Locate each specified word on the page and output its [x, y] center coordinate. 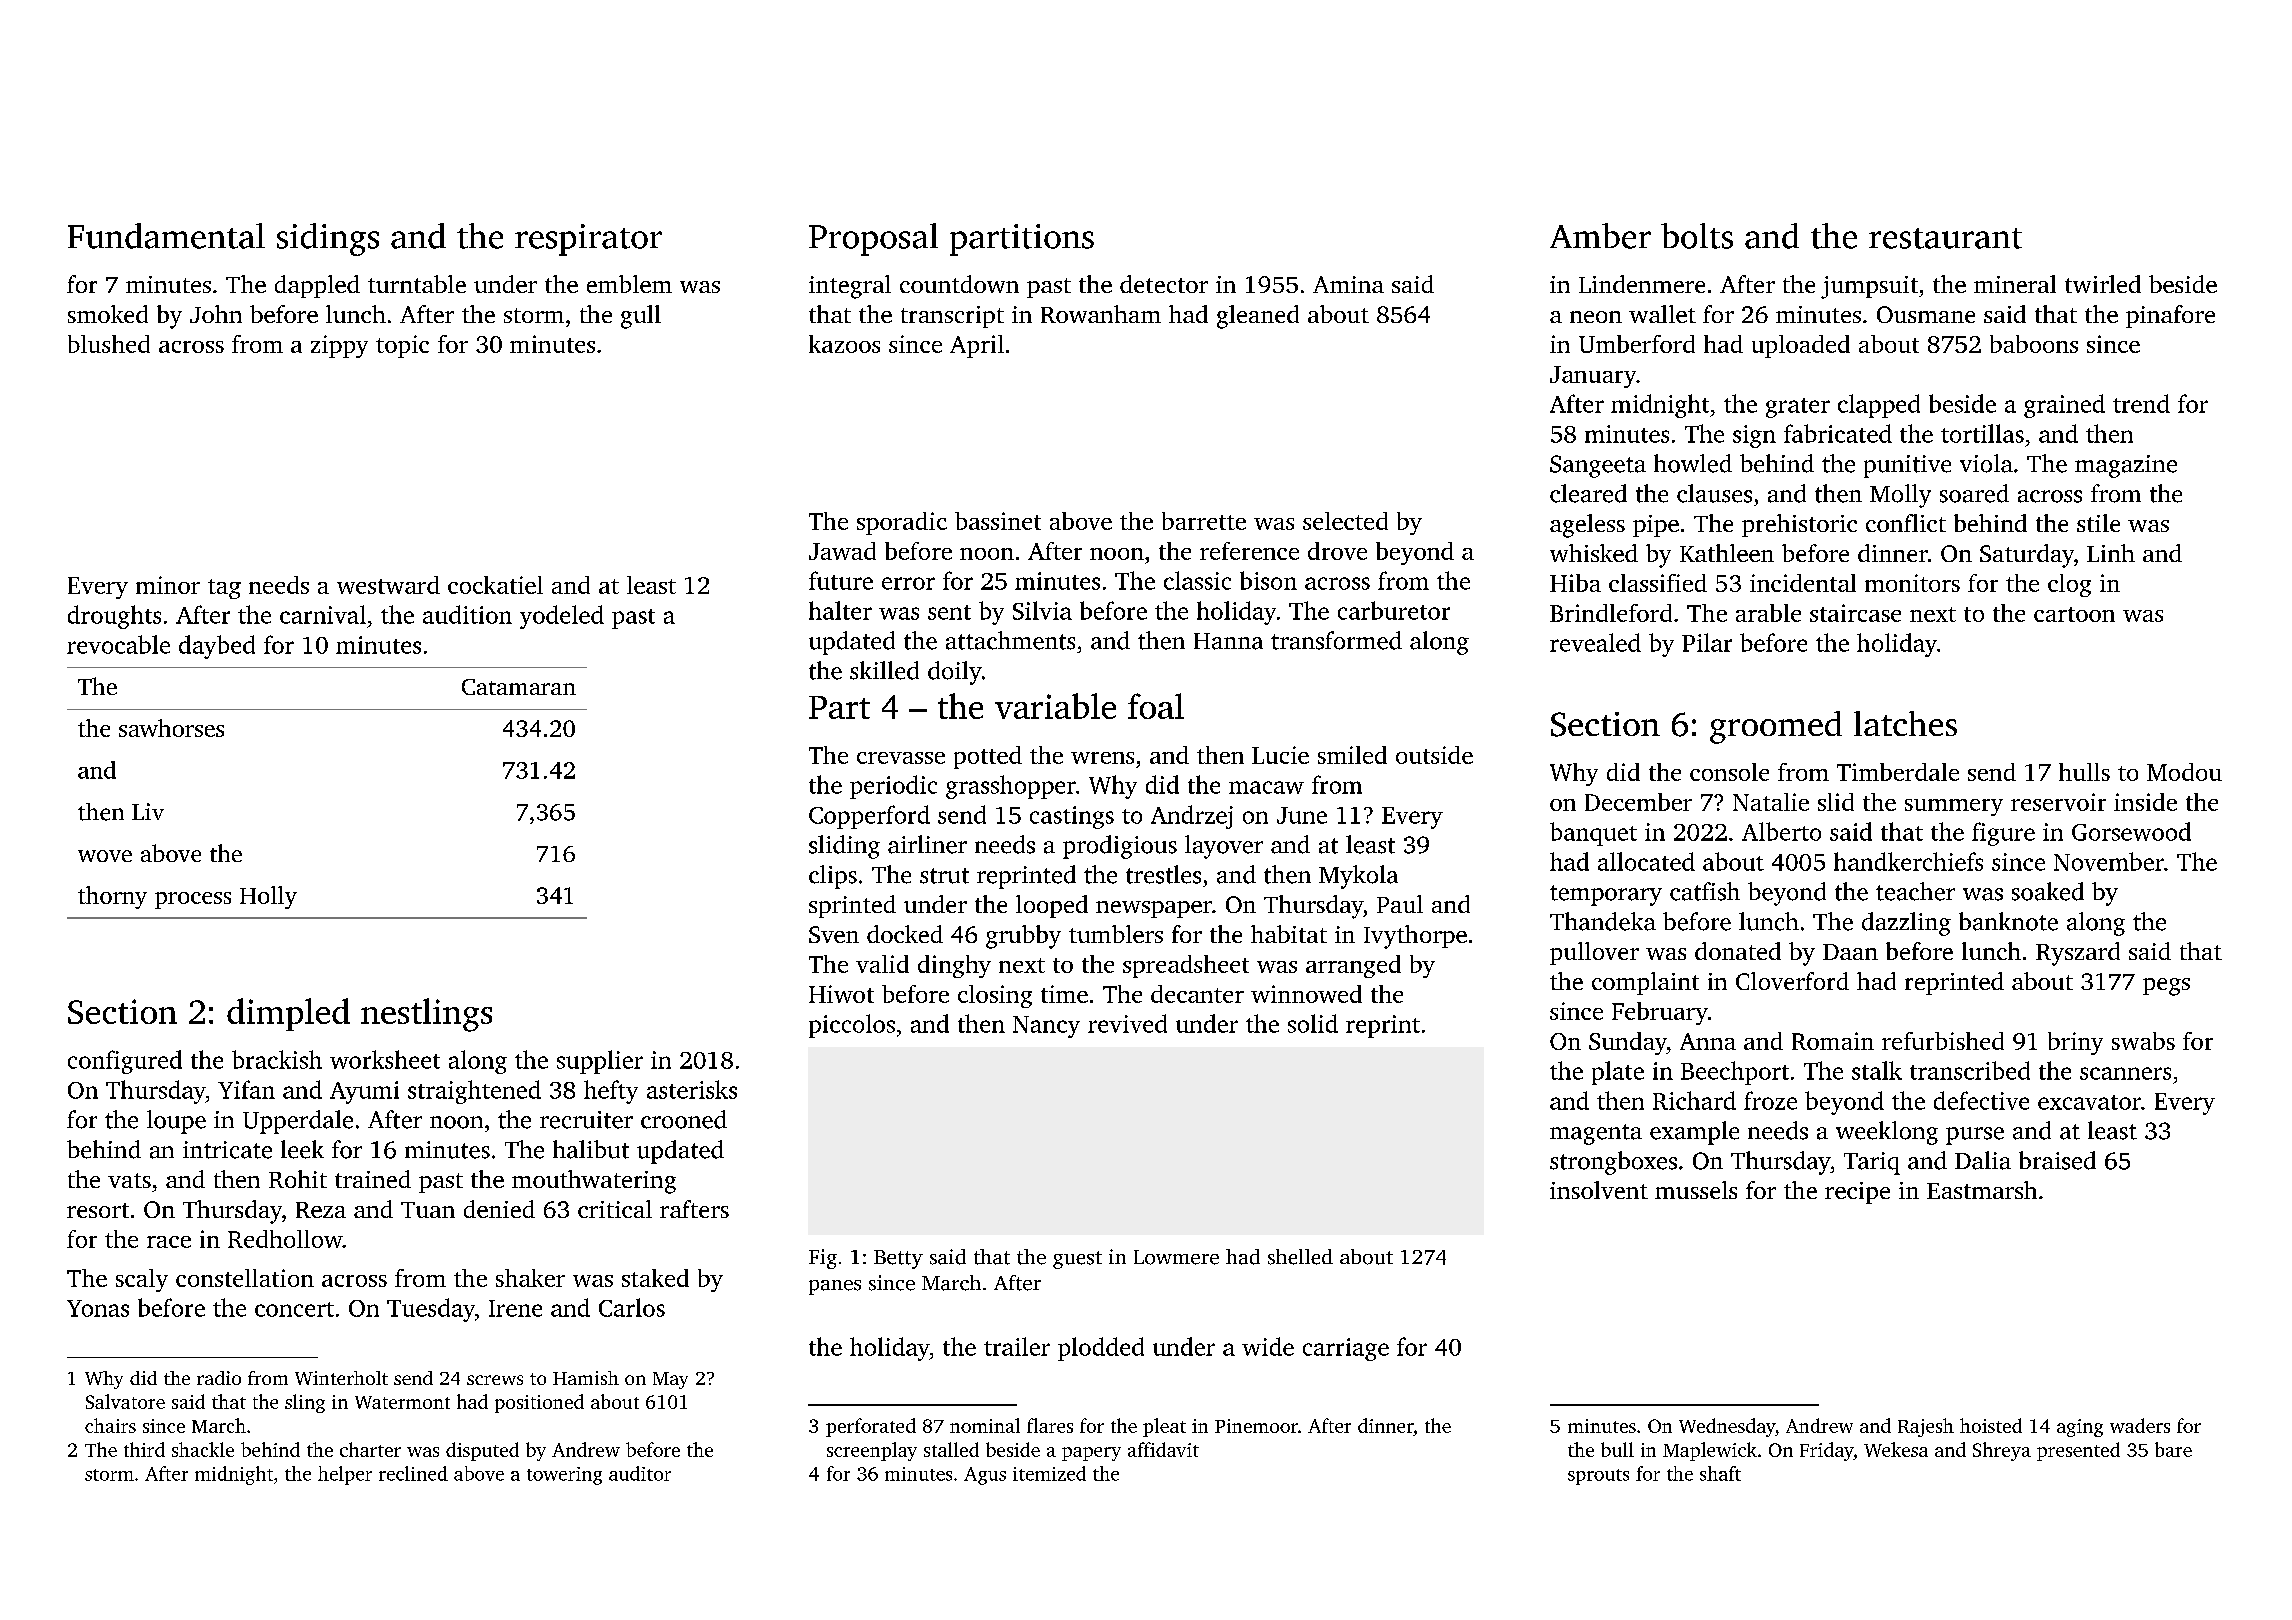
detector [1164, 284]
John [216, 314]
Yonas [98, 1308]
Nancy [1046, 1027]
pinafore [2170, 316]
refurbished [1943, 1041]
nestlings [426, 1015]
